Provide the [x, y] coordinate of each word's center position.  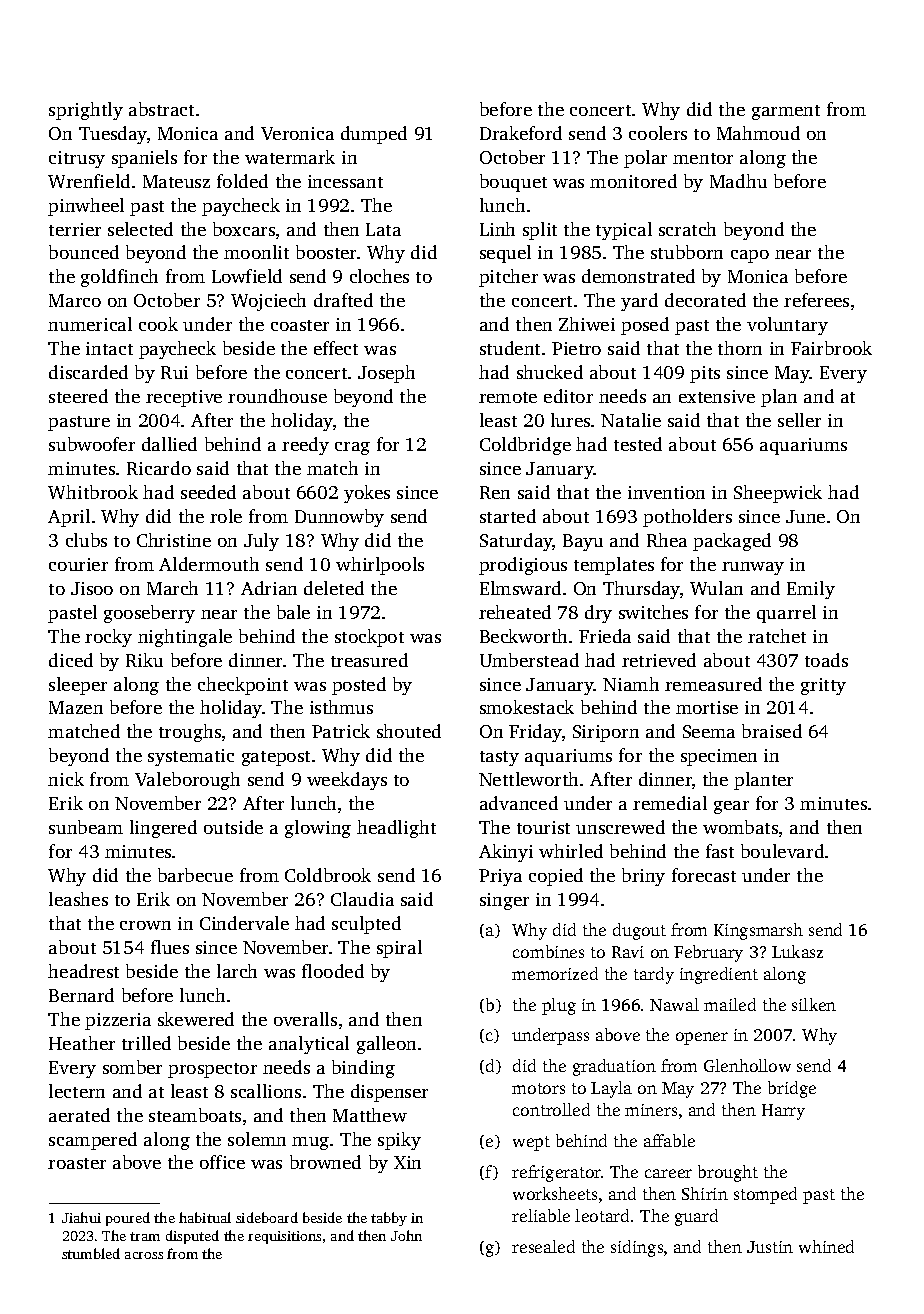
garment [786, 112]
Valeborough [187, 781]
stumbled [91, 1253]
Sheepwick [778, 494]
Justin [770, 1247]
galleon [386, 1045]
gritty [823, 686]
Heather [82, 1043]
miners [651, 1110]
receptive [184, 398]
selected [140, 229]
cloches [379, 276]
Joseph [386, 374]
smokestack [527, 707]
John [406, 1235]
